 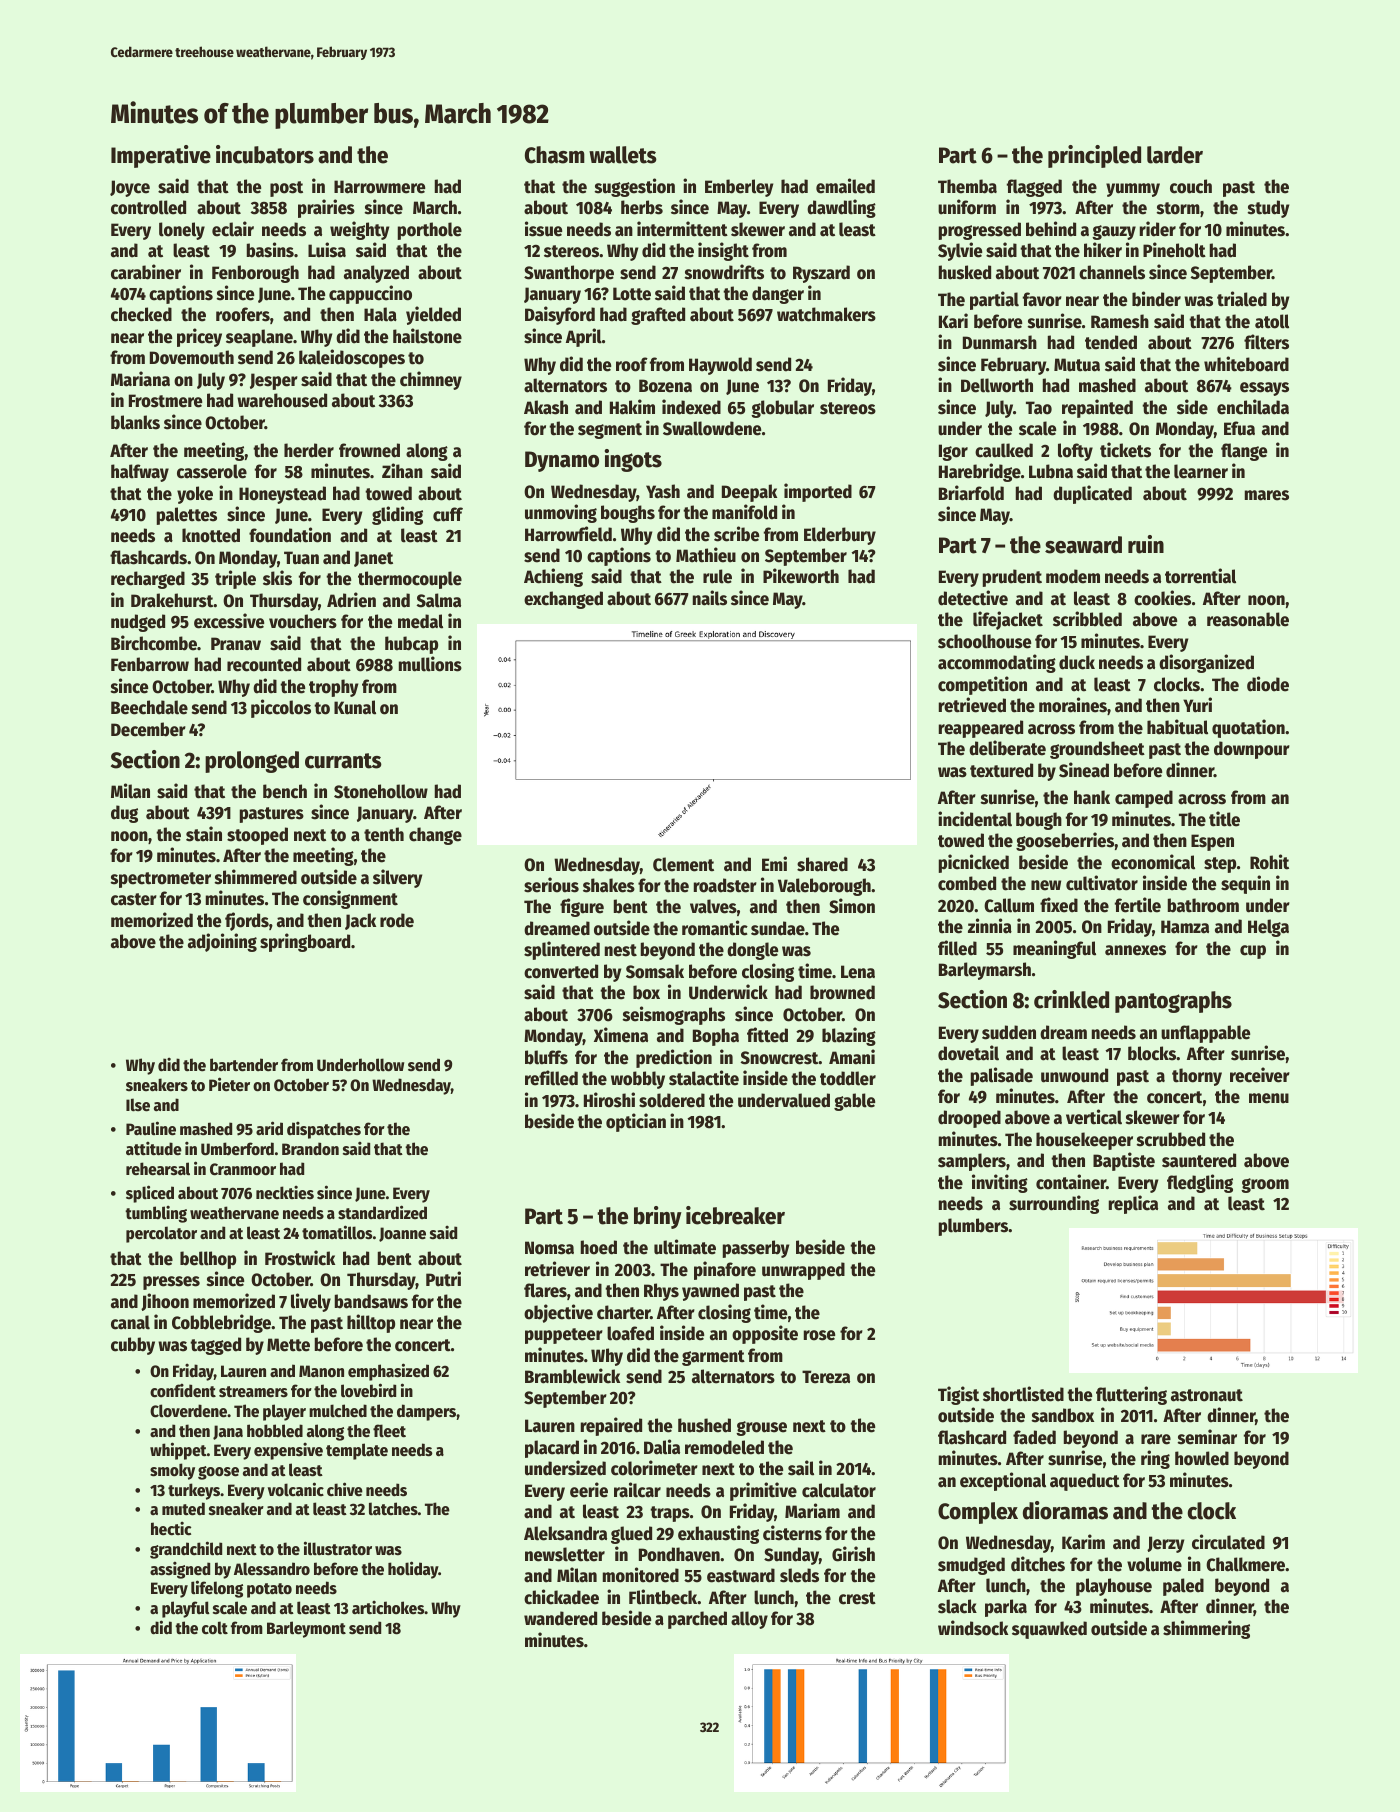 What do you see at coordinates (397, 515) in the document?
I see `gliding` at bounding box center [397, 515].
